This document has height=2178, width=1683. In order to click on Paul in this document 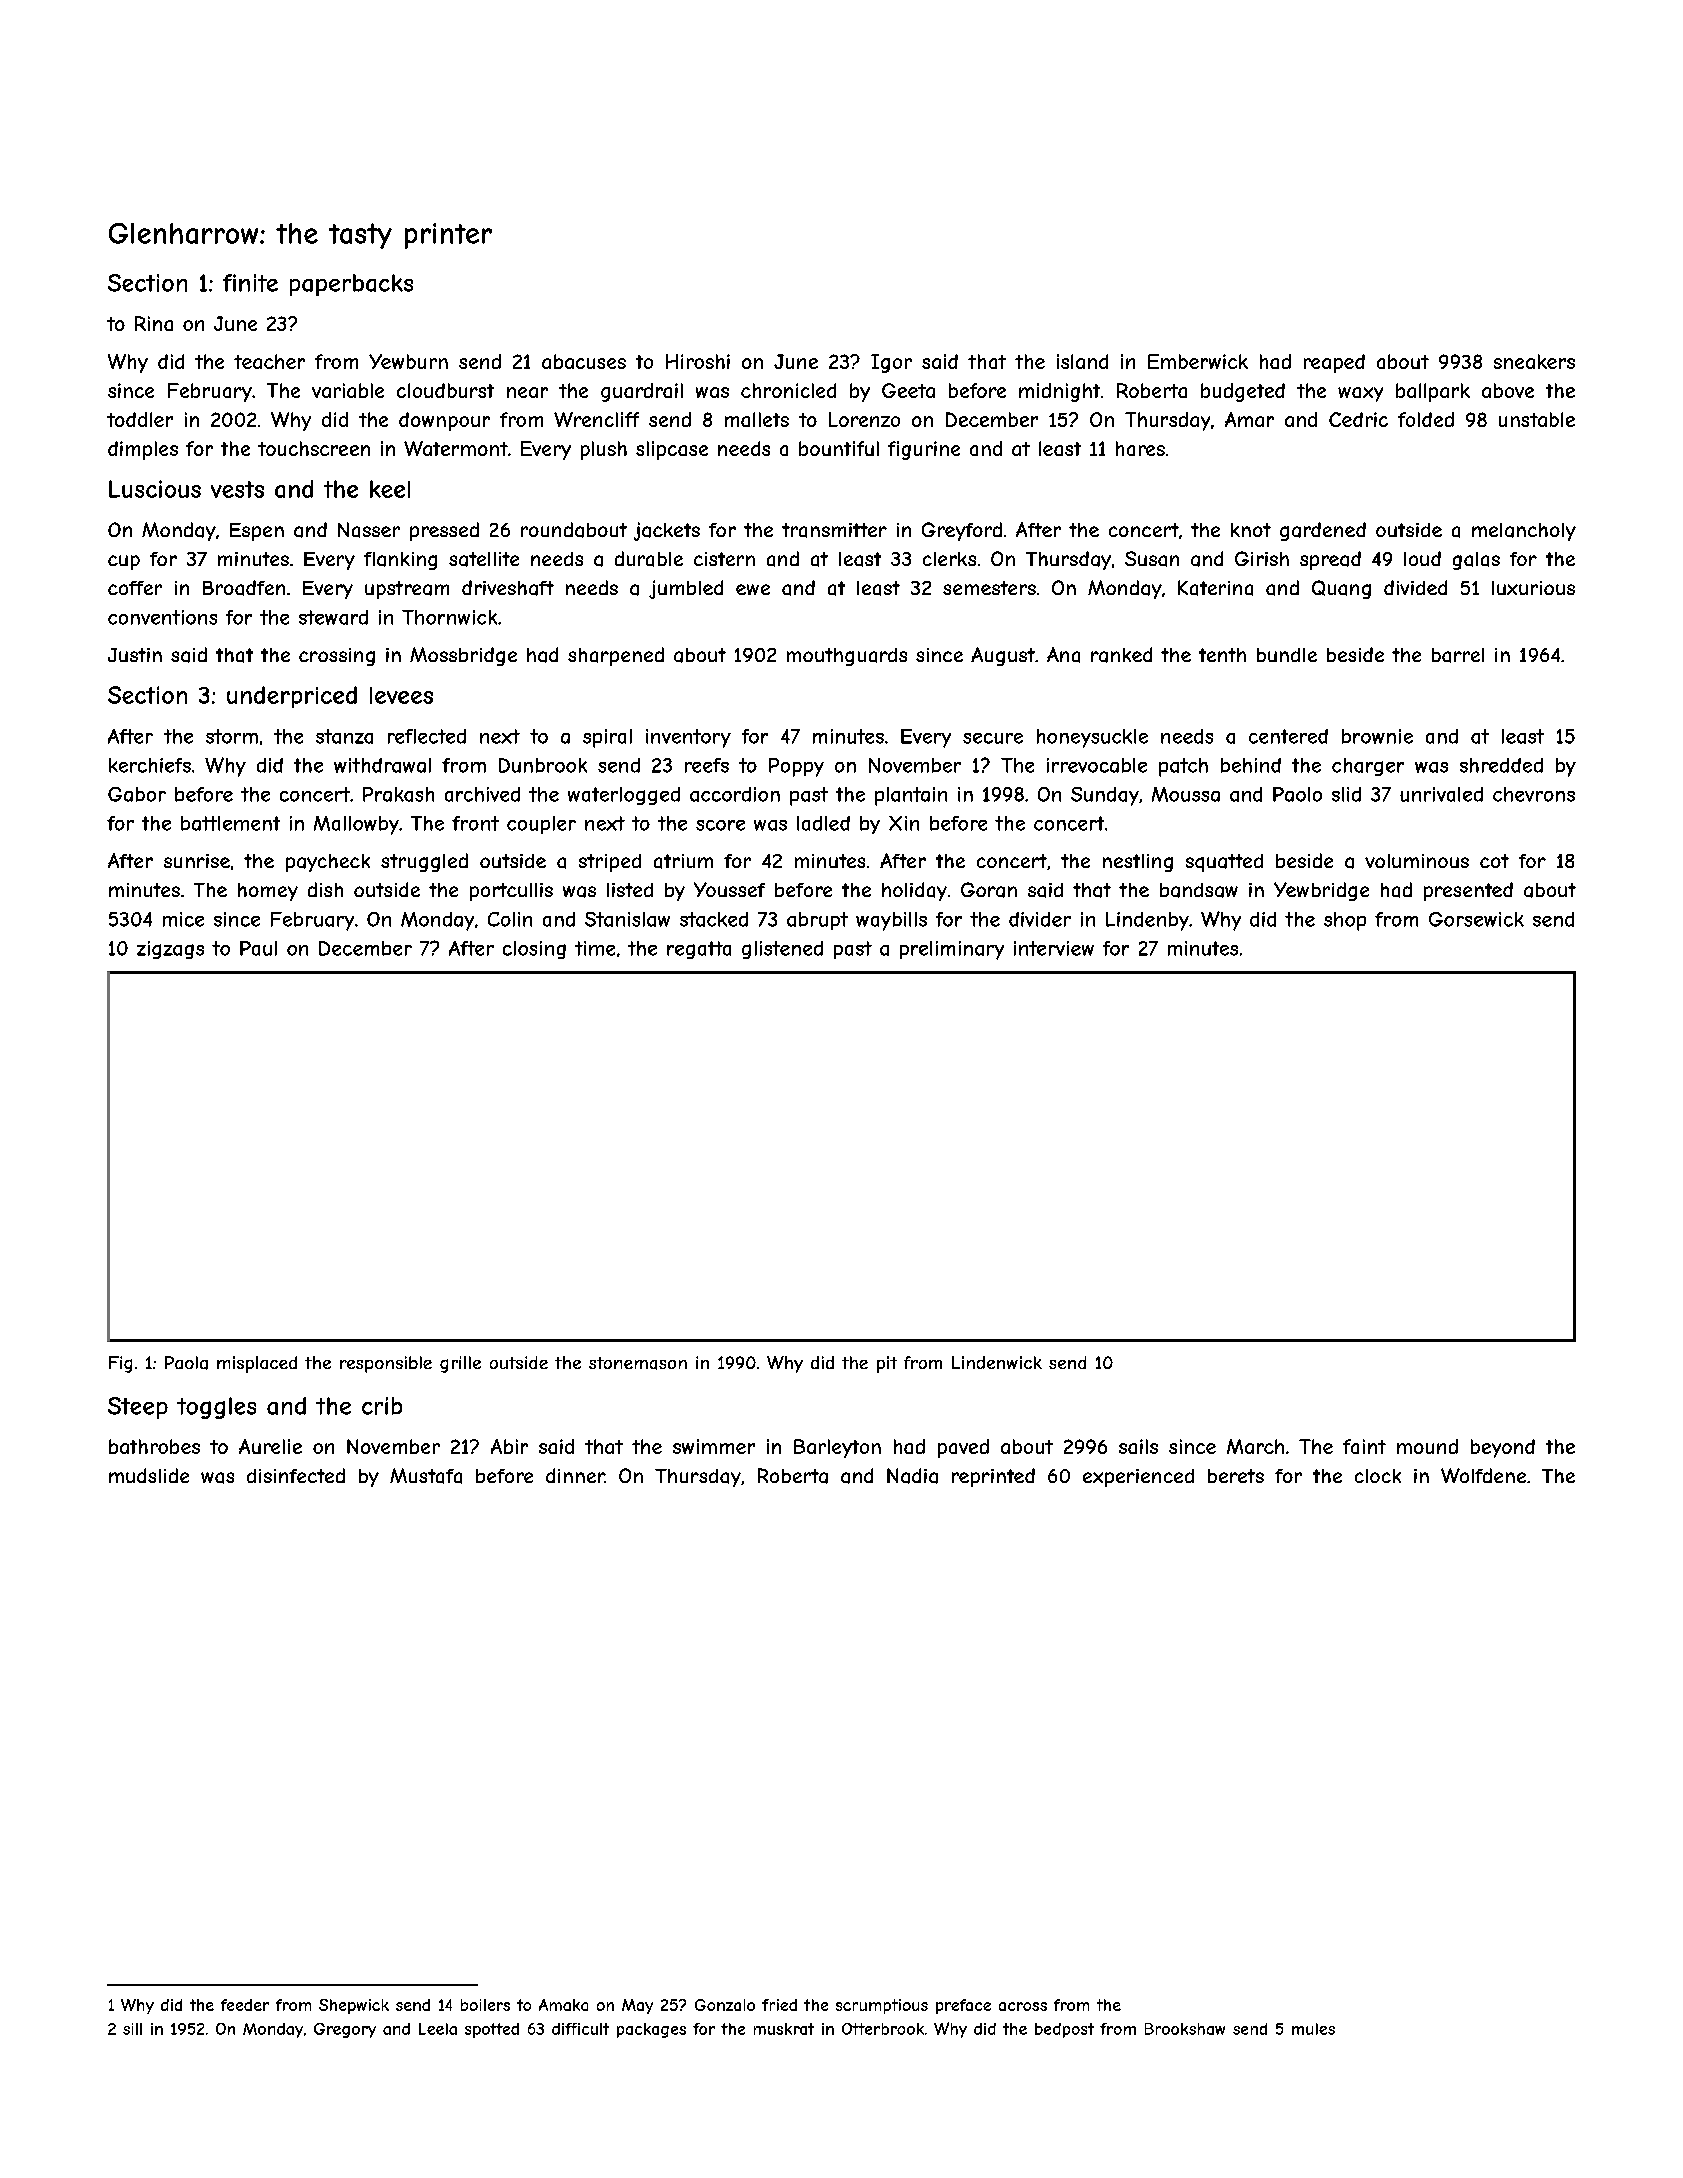, I will do `click(258, 948)`.
